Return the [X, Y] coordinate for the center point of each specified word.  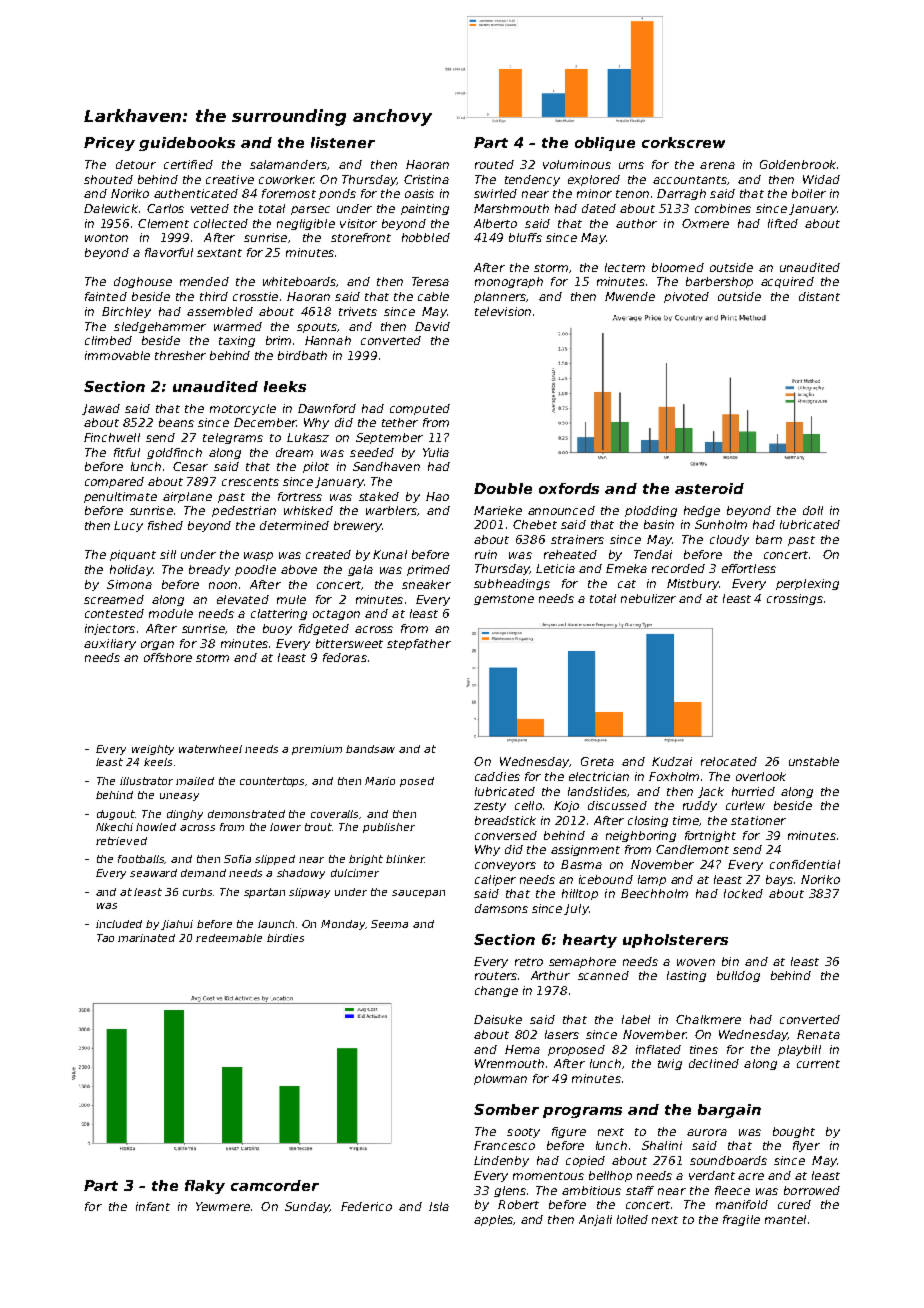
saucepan [418, 894]
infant [153, 1206]
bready [209, 570]
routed [494, 164]
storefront [361, 237]
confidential [805, 864]
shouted [108, 179]
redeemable [229, 938]
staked [379, 496]
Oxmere [705, 223]
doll [813, 510]
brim [278, 340]
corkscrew [683, 142]
